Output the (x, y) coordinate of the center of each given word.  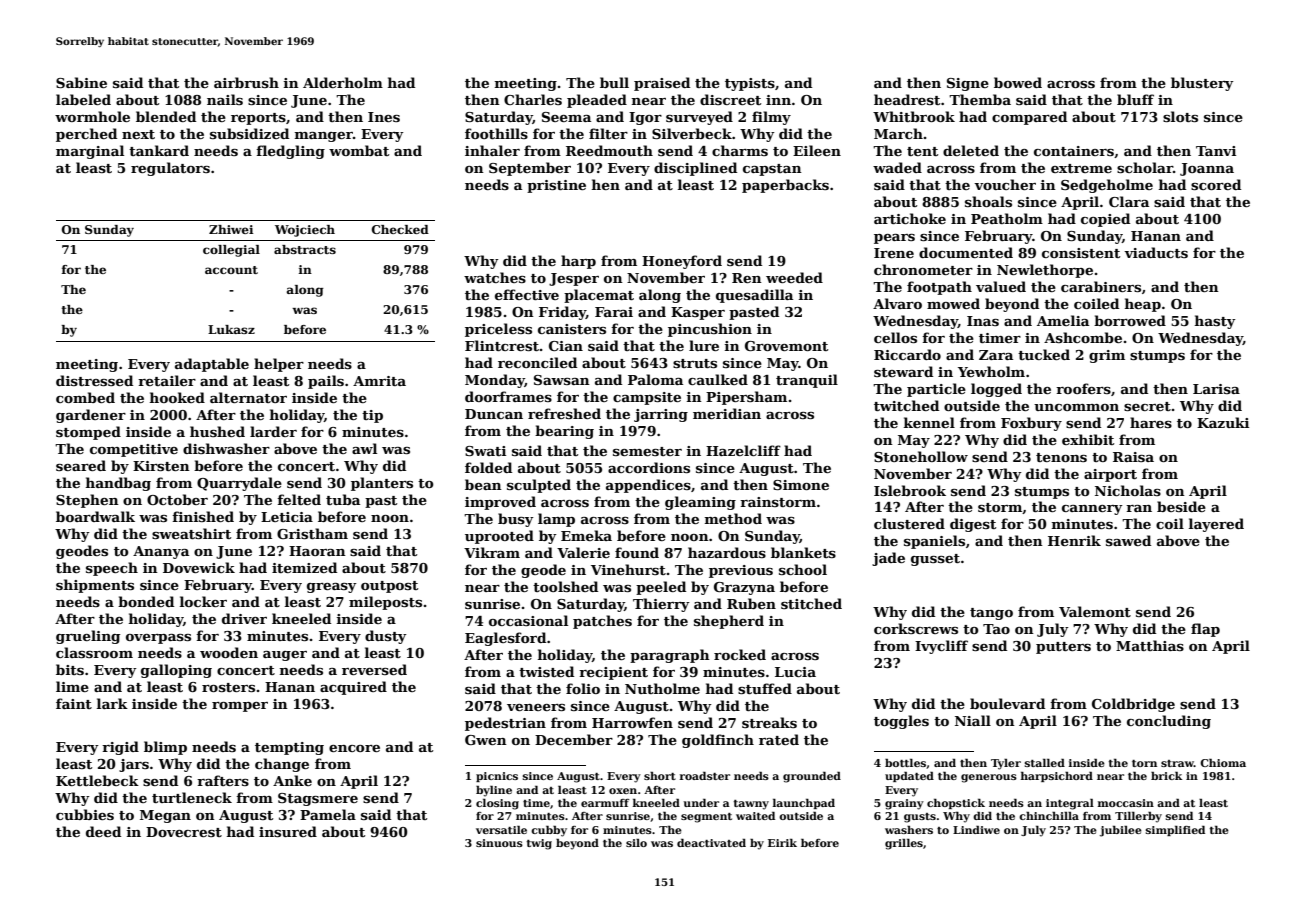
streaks (769, 722)
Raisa (1133, 457)
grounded (812, 777)
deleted (971, 150)
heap (1143, 305)
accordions (649, 467)
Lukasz (231, 329)
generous (989, 778)
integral (1070, 804)
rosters (228, 687)
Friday (562, 313)
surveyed (699, 118)
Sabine (81, 82)
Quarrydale (239, 484)
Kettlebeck (97, 780)
